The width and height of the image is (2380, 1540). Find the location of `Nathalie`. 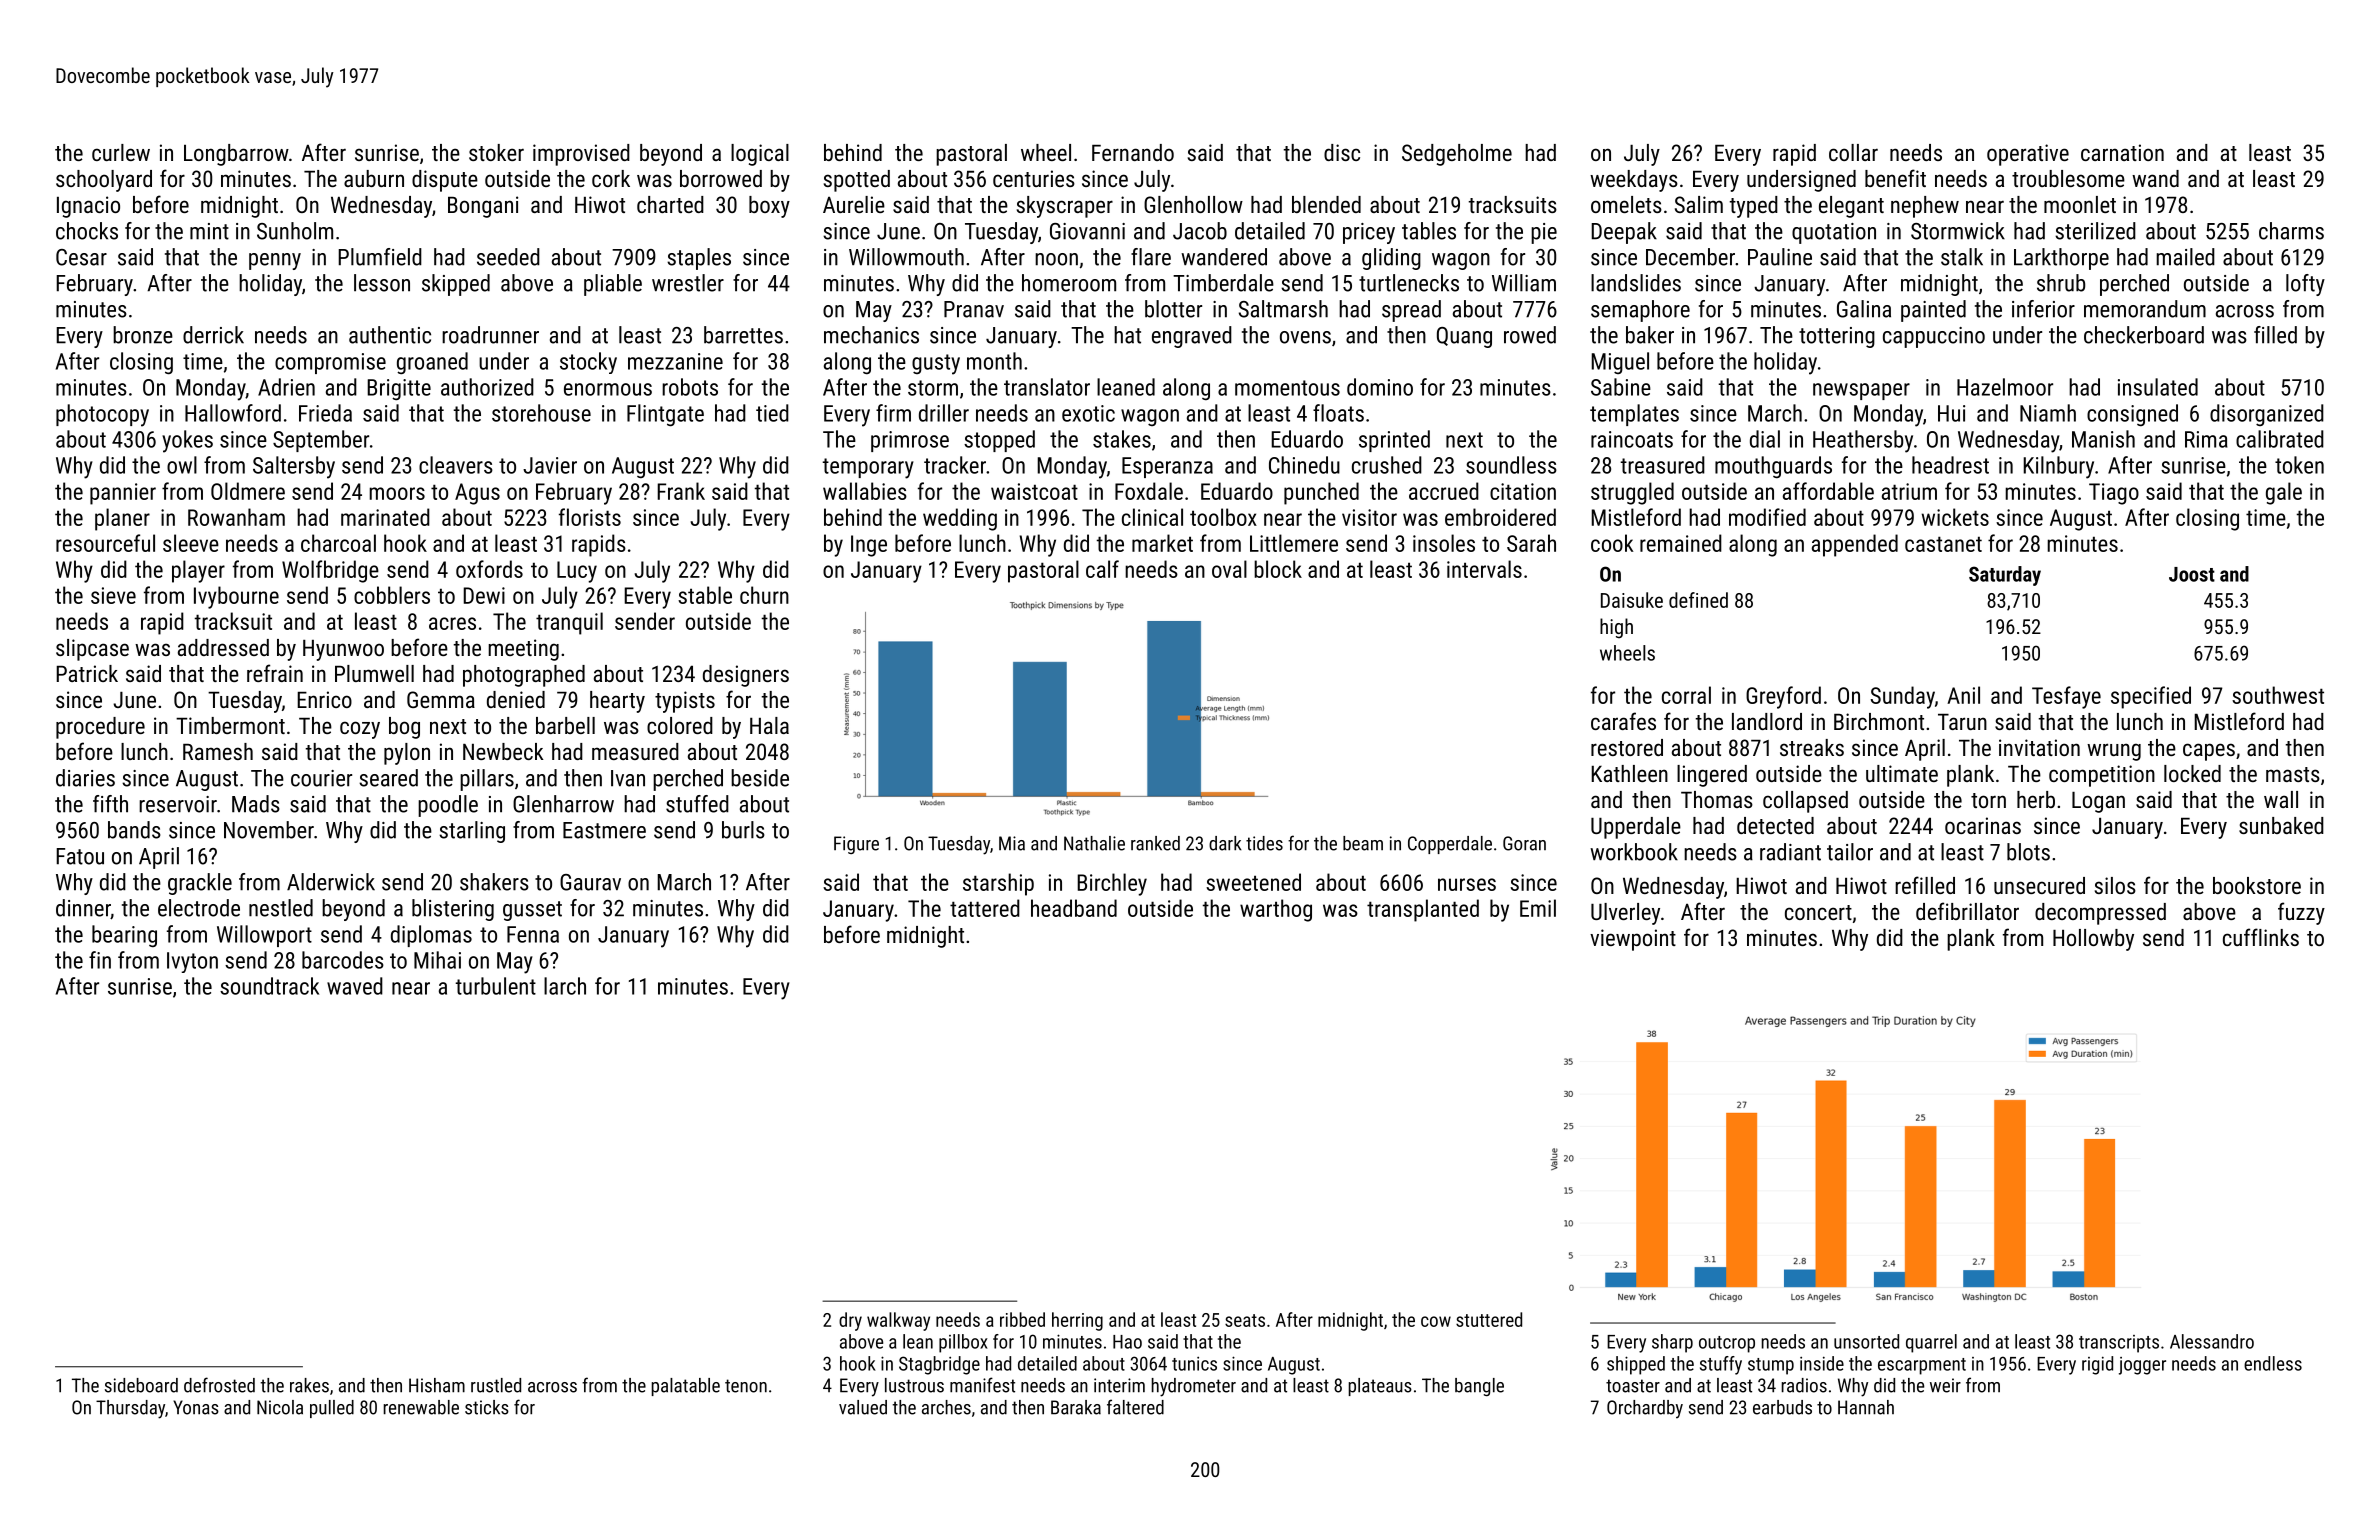

Nathalie is located at coordinates (1094, 843).
